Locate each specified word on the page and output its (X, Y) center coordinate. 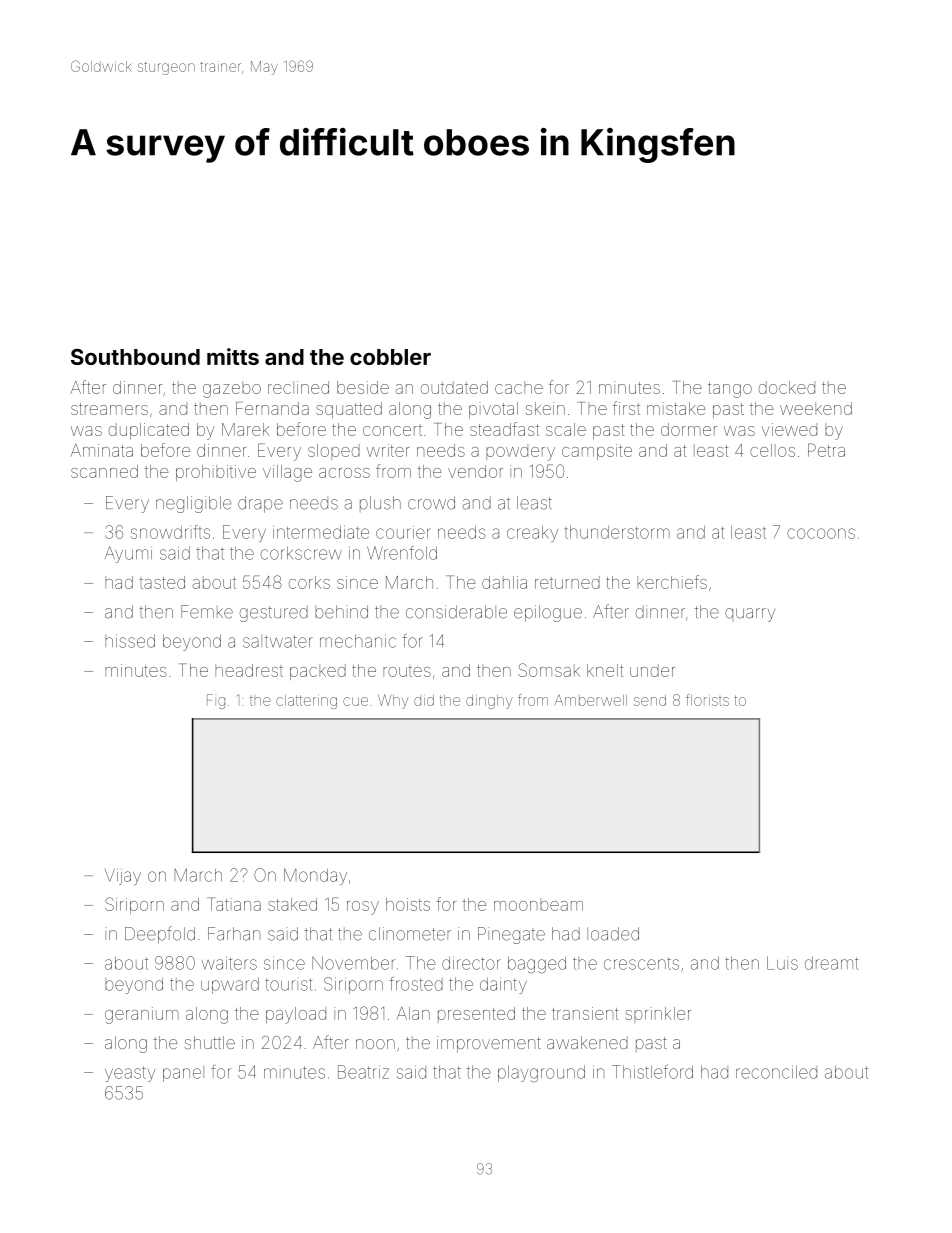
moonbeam (538, 904)
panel (183, 1074)
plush (380, 504)
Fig (216, 701)
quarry (750, 615)
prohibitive (216, 473)
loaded (613, 934)
